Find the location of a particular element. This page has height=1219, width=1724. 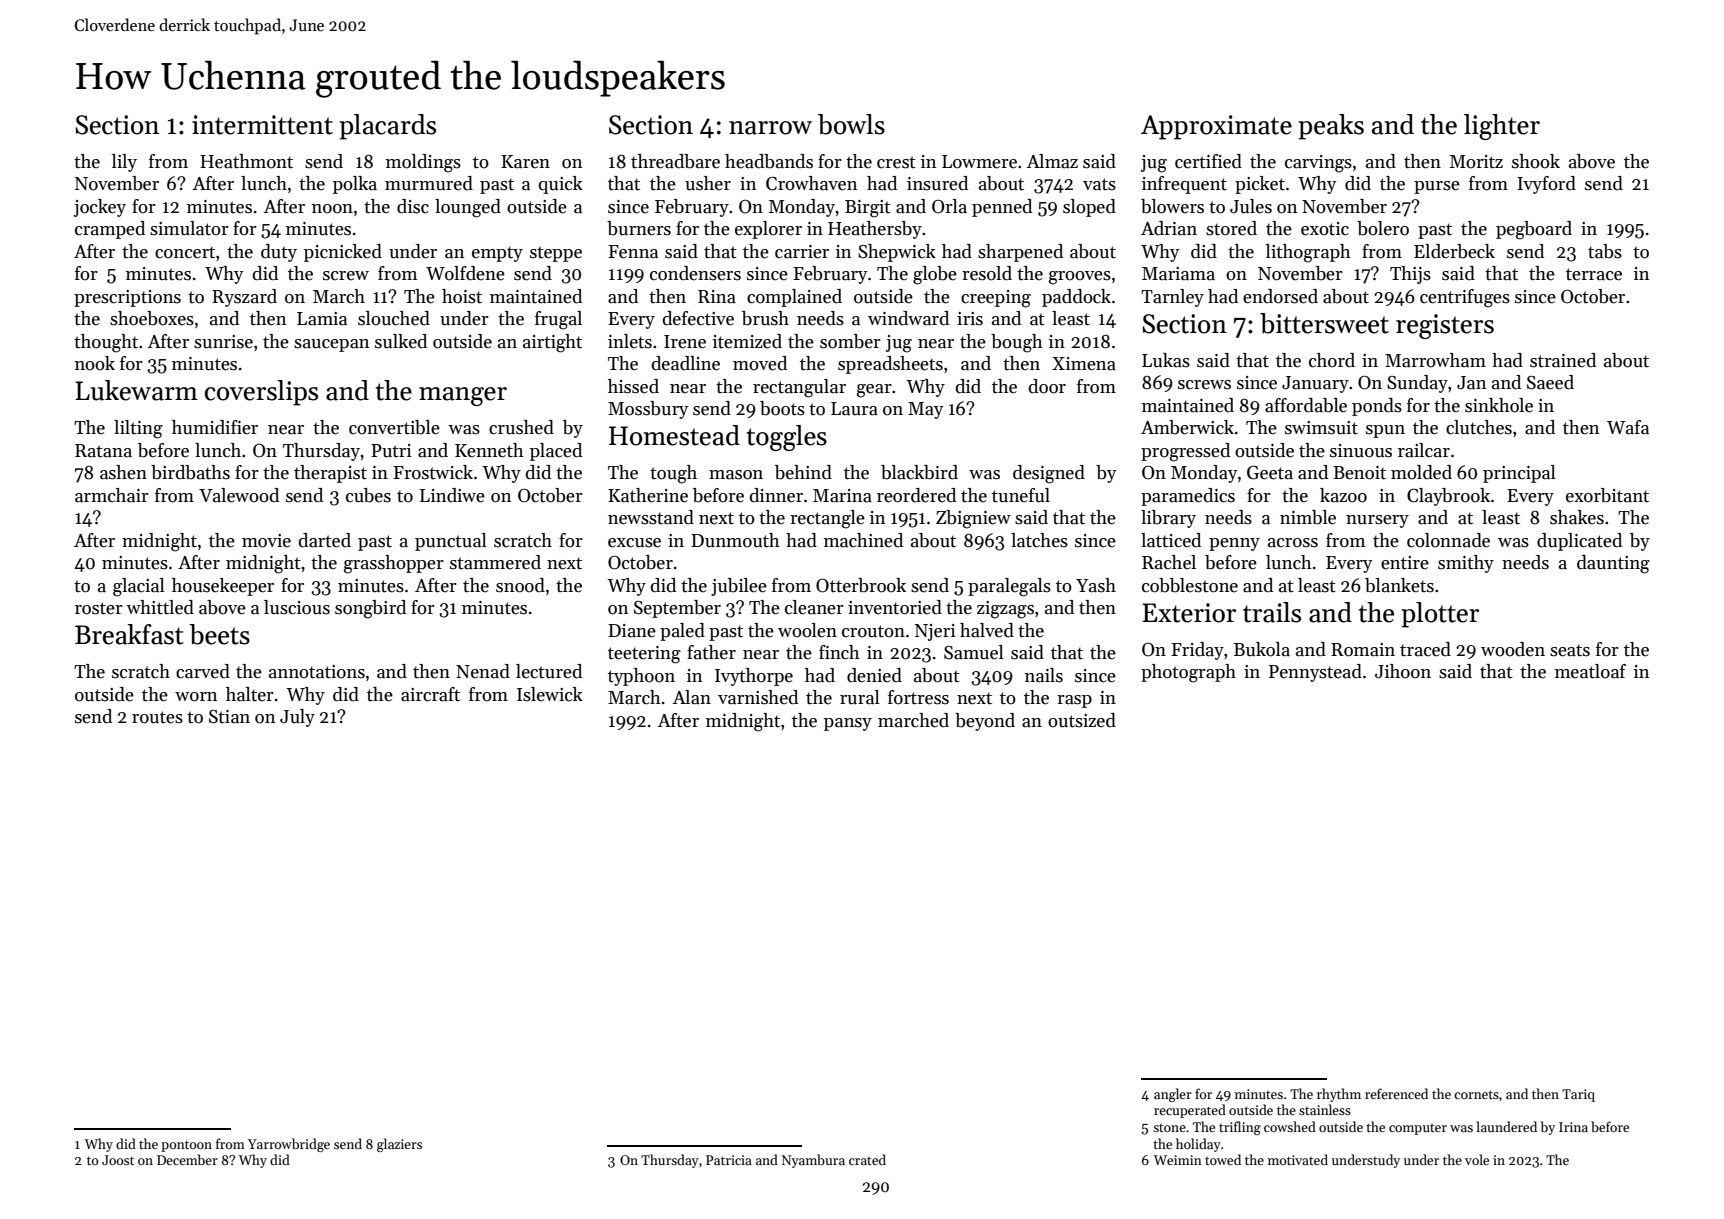

Almaz is located at coordinates (1052, 161).
